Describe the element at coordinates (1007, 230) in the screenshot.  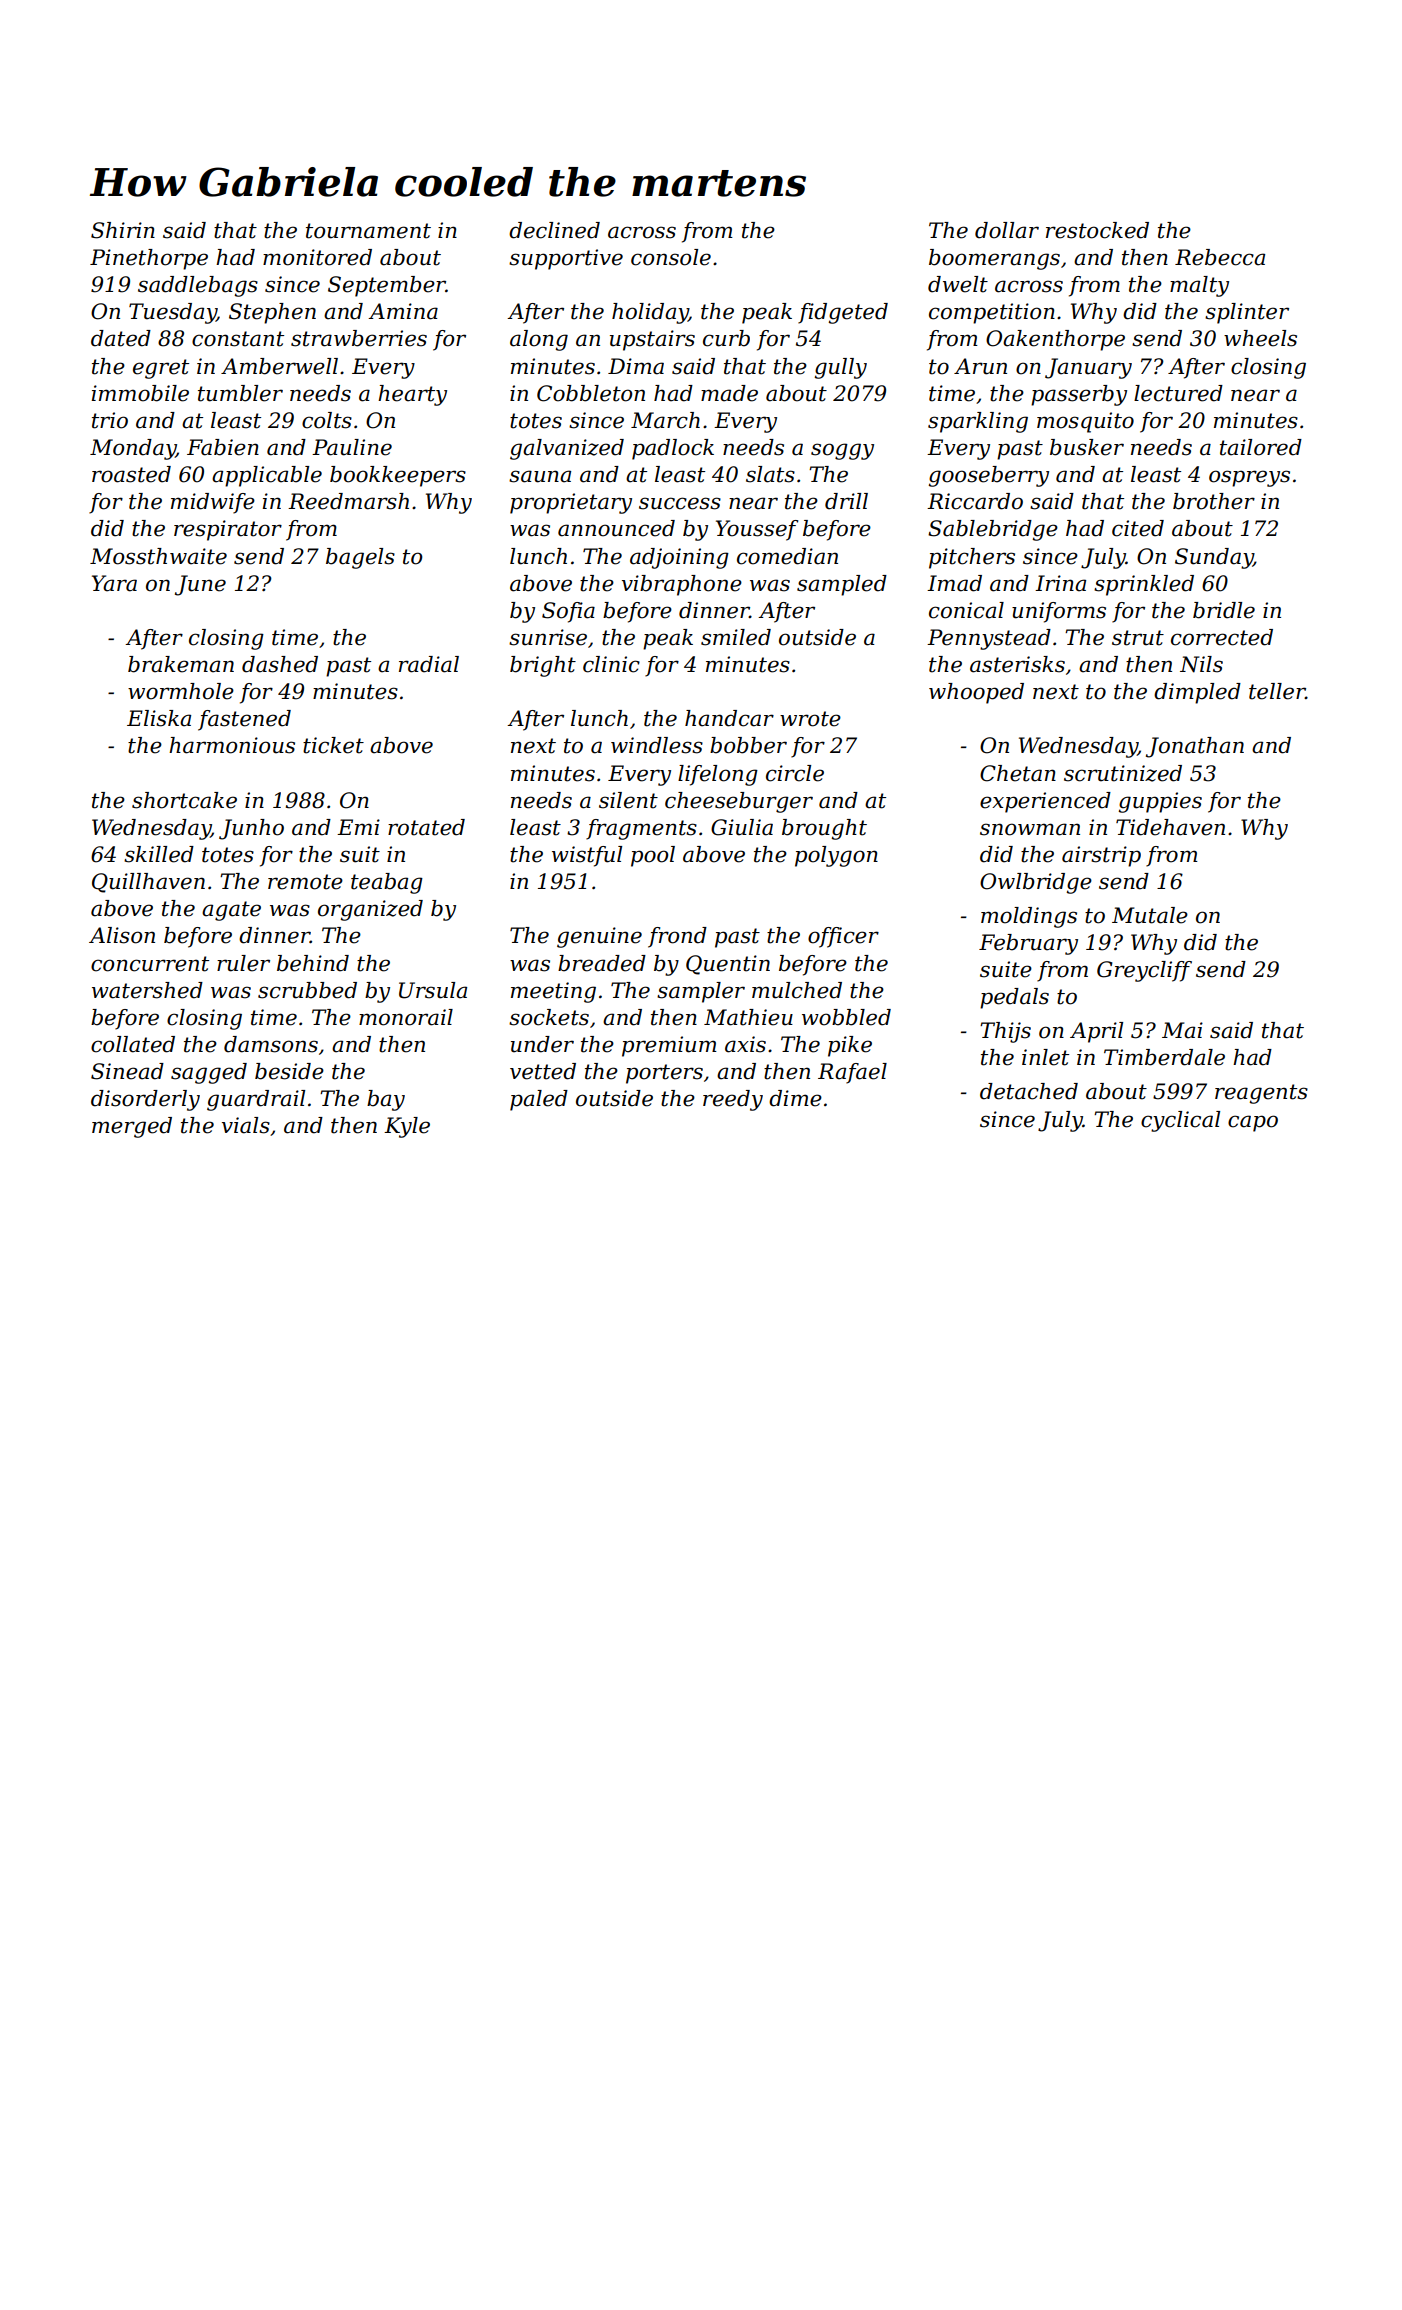
I see `dollar` at that location.
